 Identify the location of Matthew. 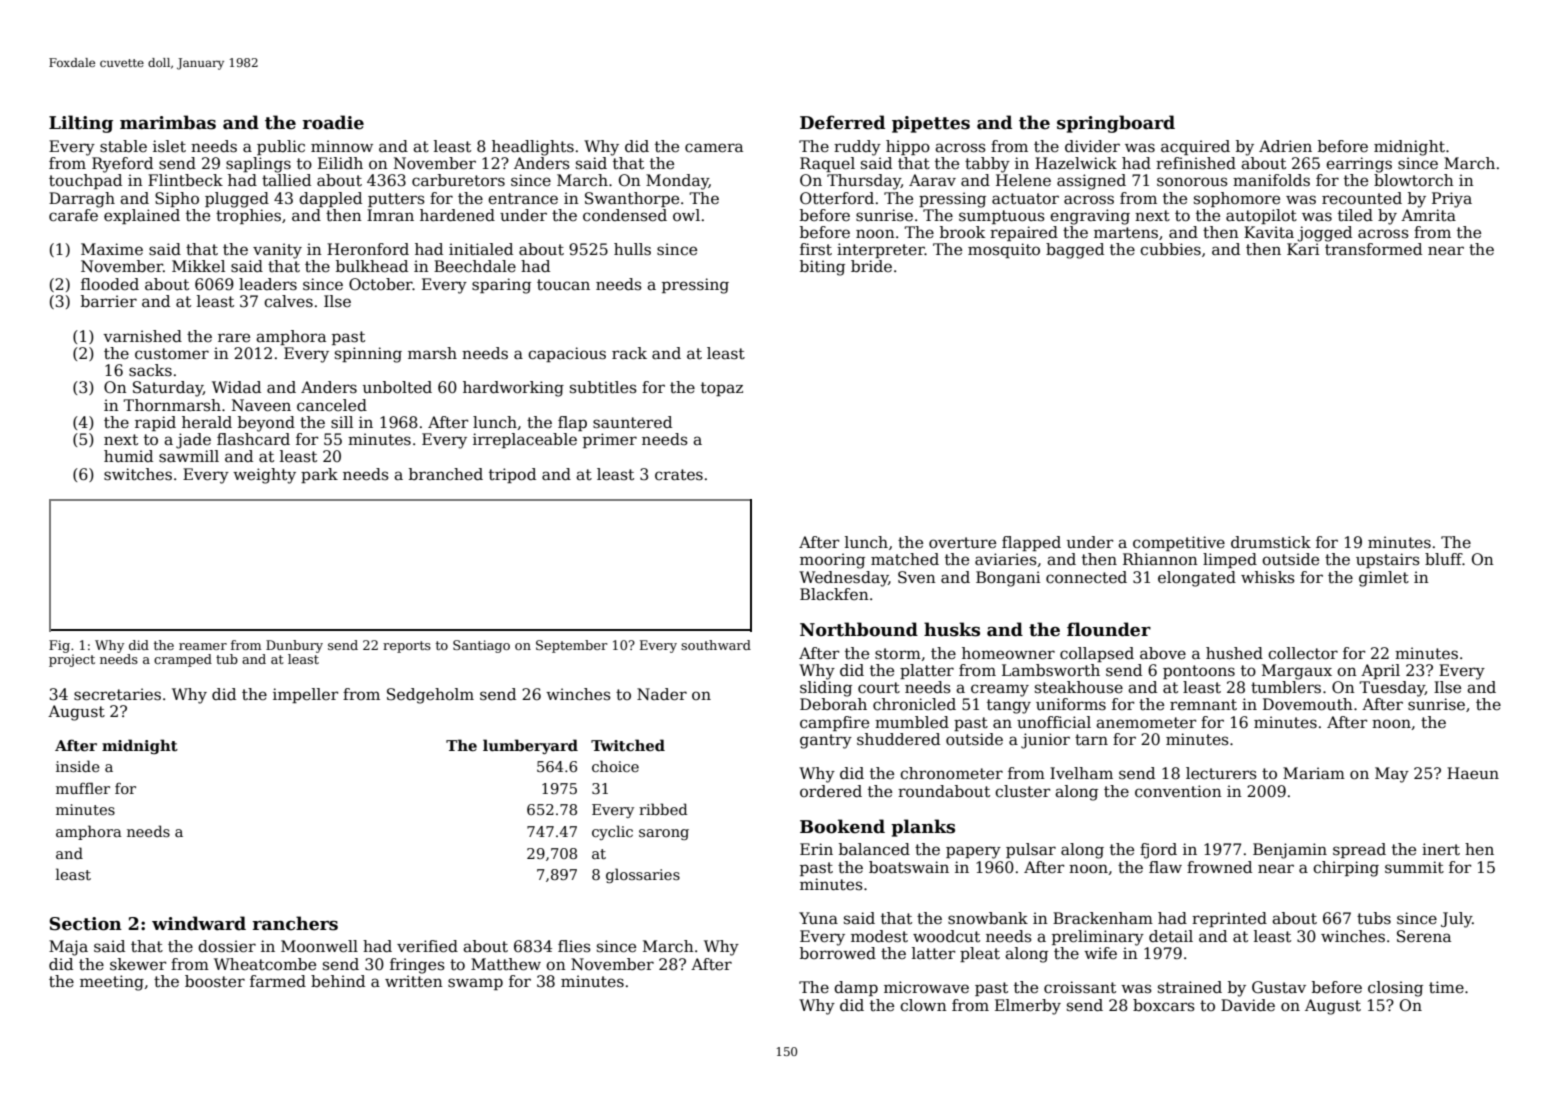
(506, 964).
